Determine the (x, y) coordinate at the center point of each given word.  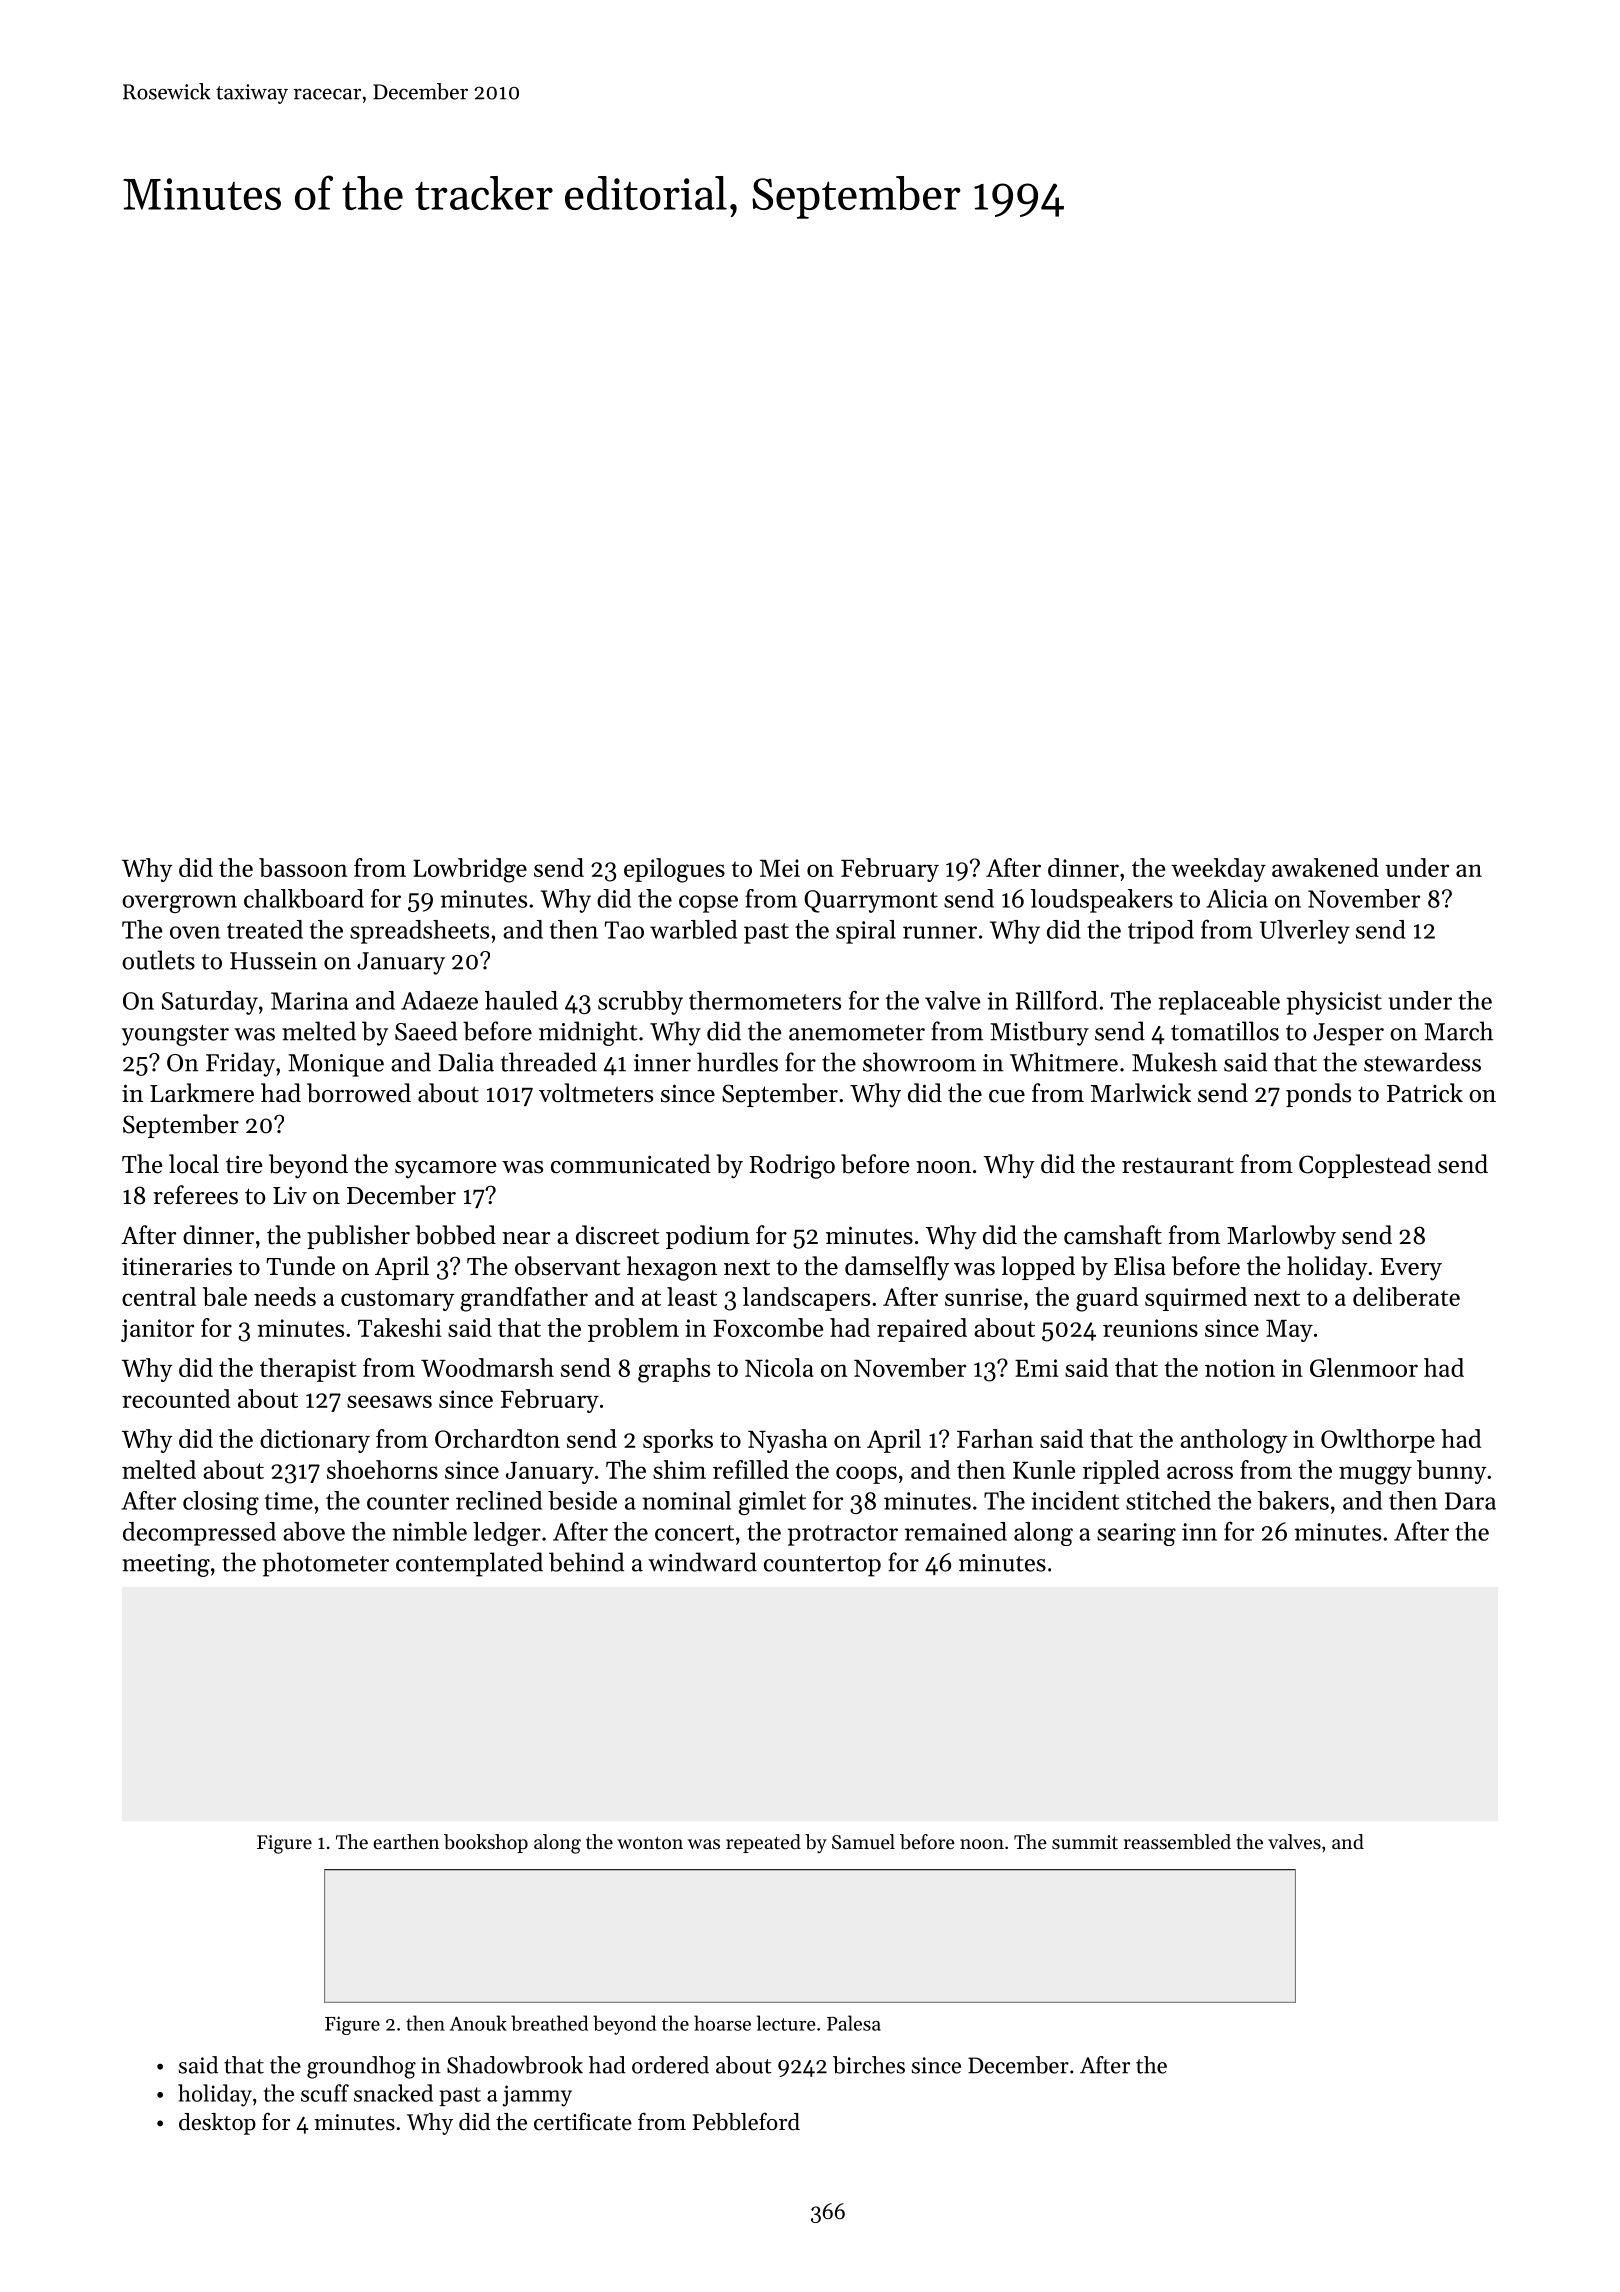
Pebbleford (746, 2121)
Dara (1470, 1501)
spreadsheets (419, 932)
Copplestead (1365, 1166)
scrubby (640, 1003)
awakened (1325, 867)
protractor (843, 1535)
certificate (583, 2121)
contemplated (469, 1564)
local (194, 1164)
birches (869, 2065)
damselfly (897, 1268)
